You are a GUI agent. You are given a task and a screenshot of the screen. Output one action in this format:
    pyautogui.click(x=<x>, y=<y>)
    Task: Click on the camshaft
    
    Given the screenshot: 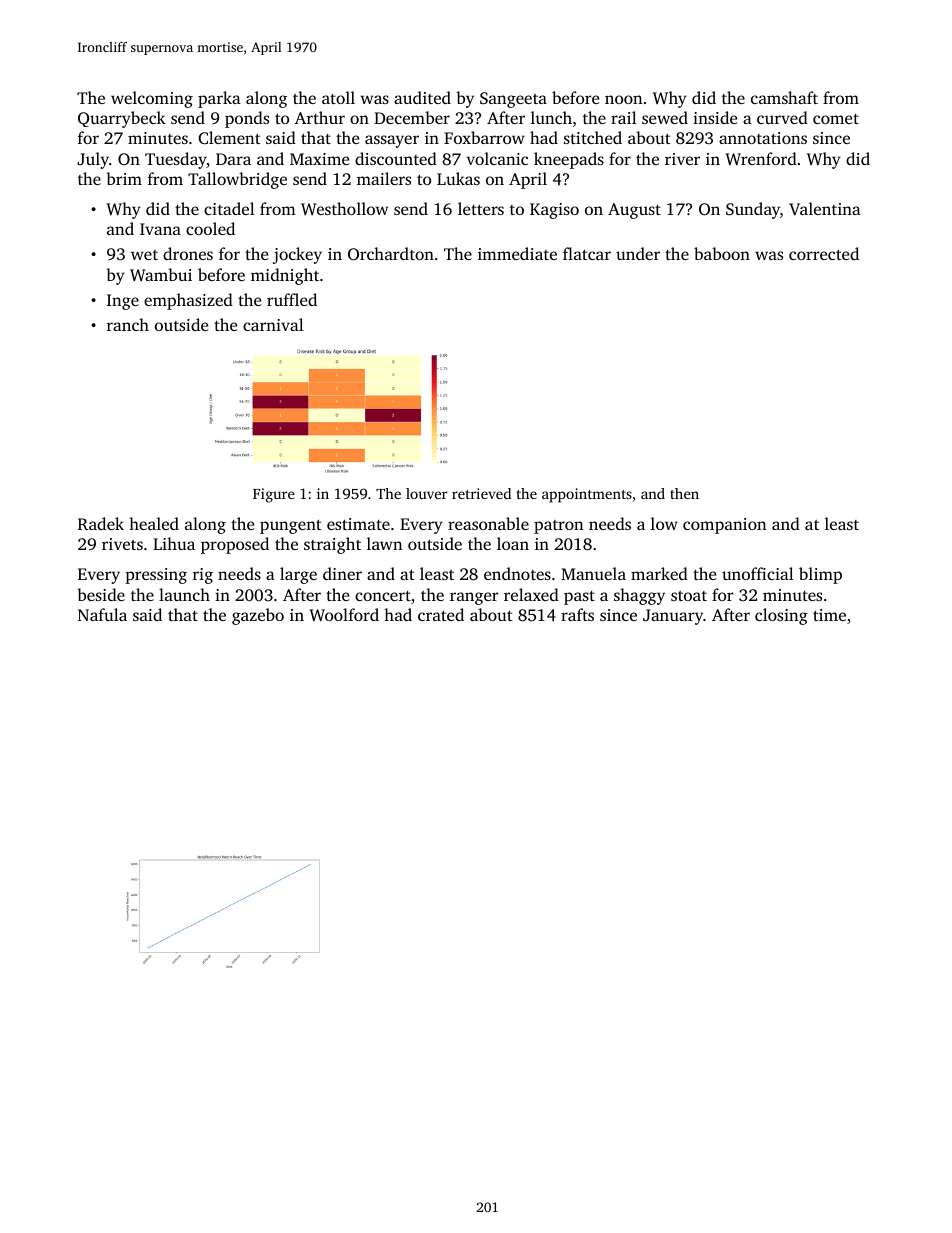 What is the action you would take?
    pyautogui.click(x=784, y=97)
